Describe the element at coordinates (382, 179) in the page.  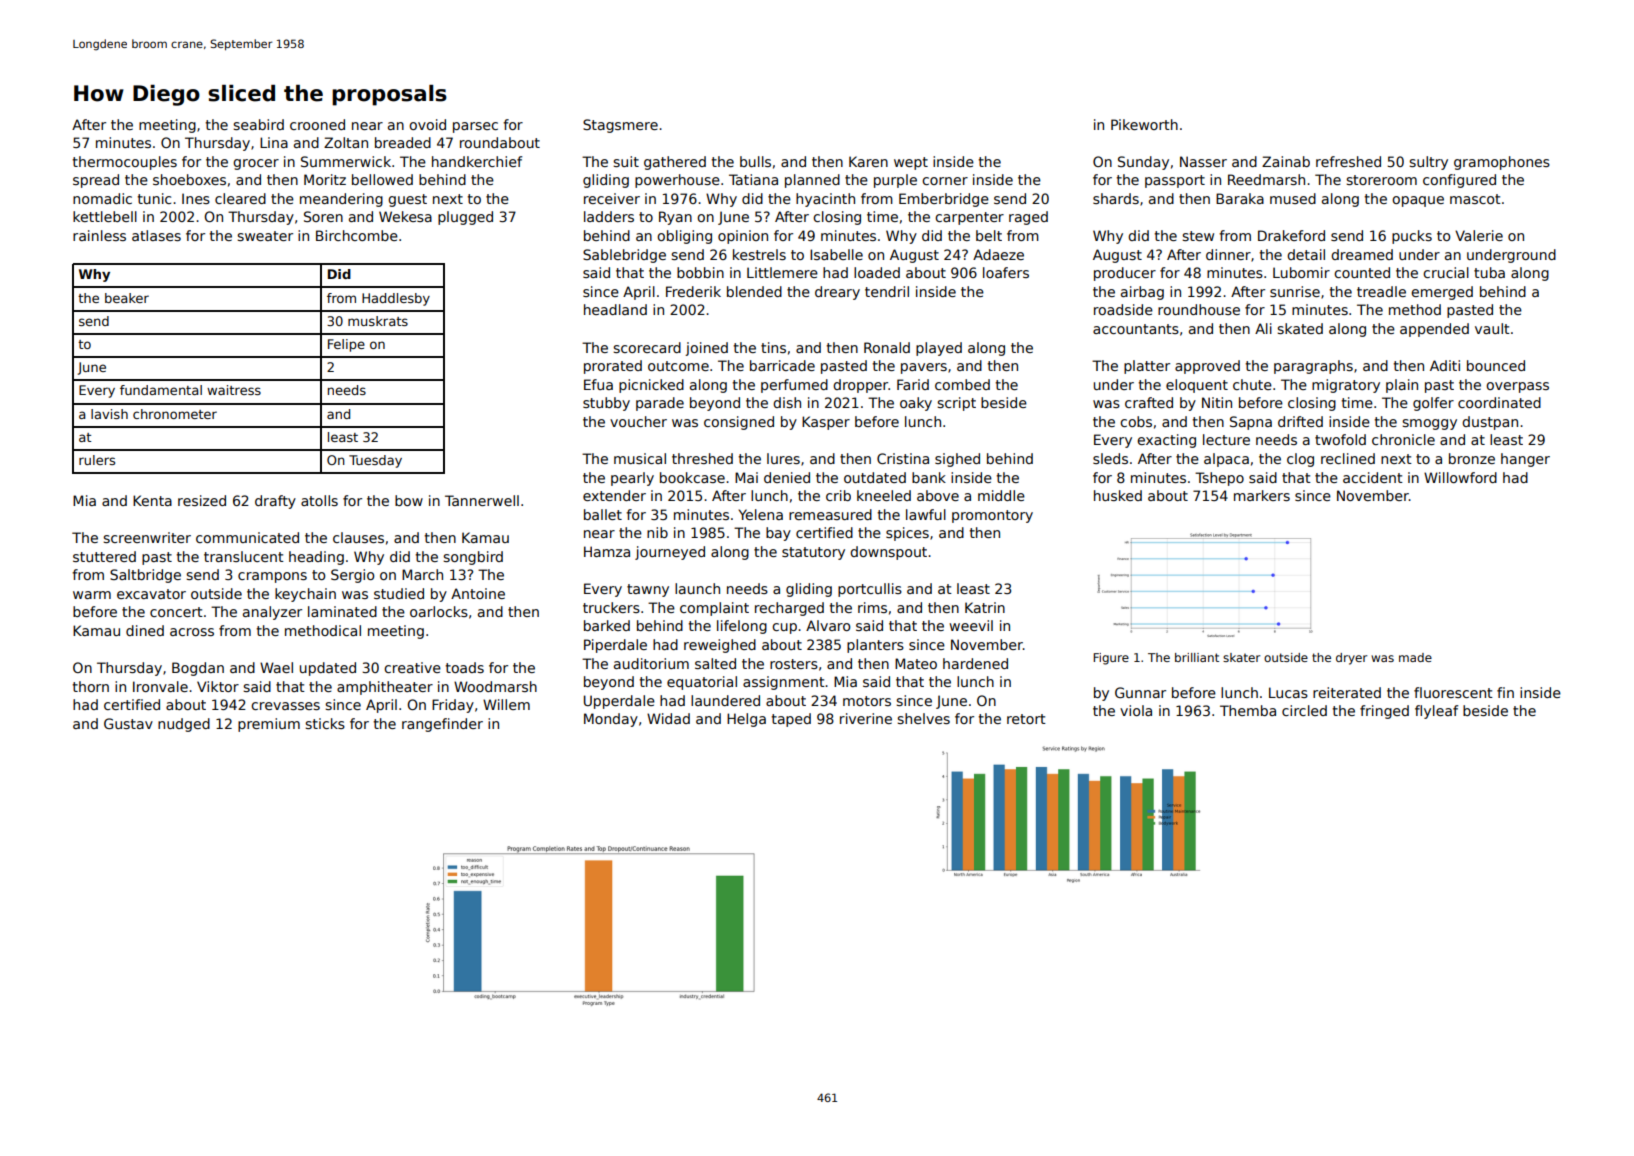
I see `bellowed` at that location.
